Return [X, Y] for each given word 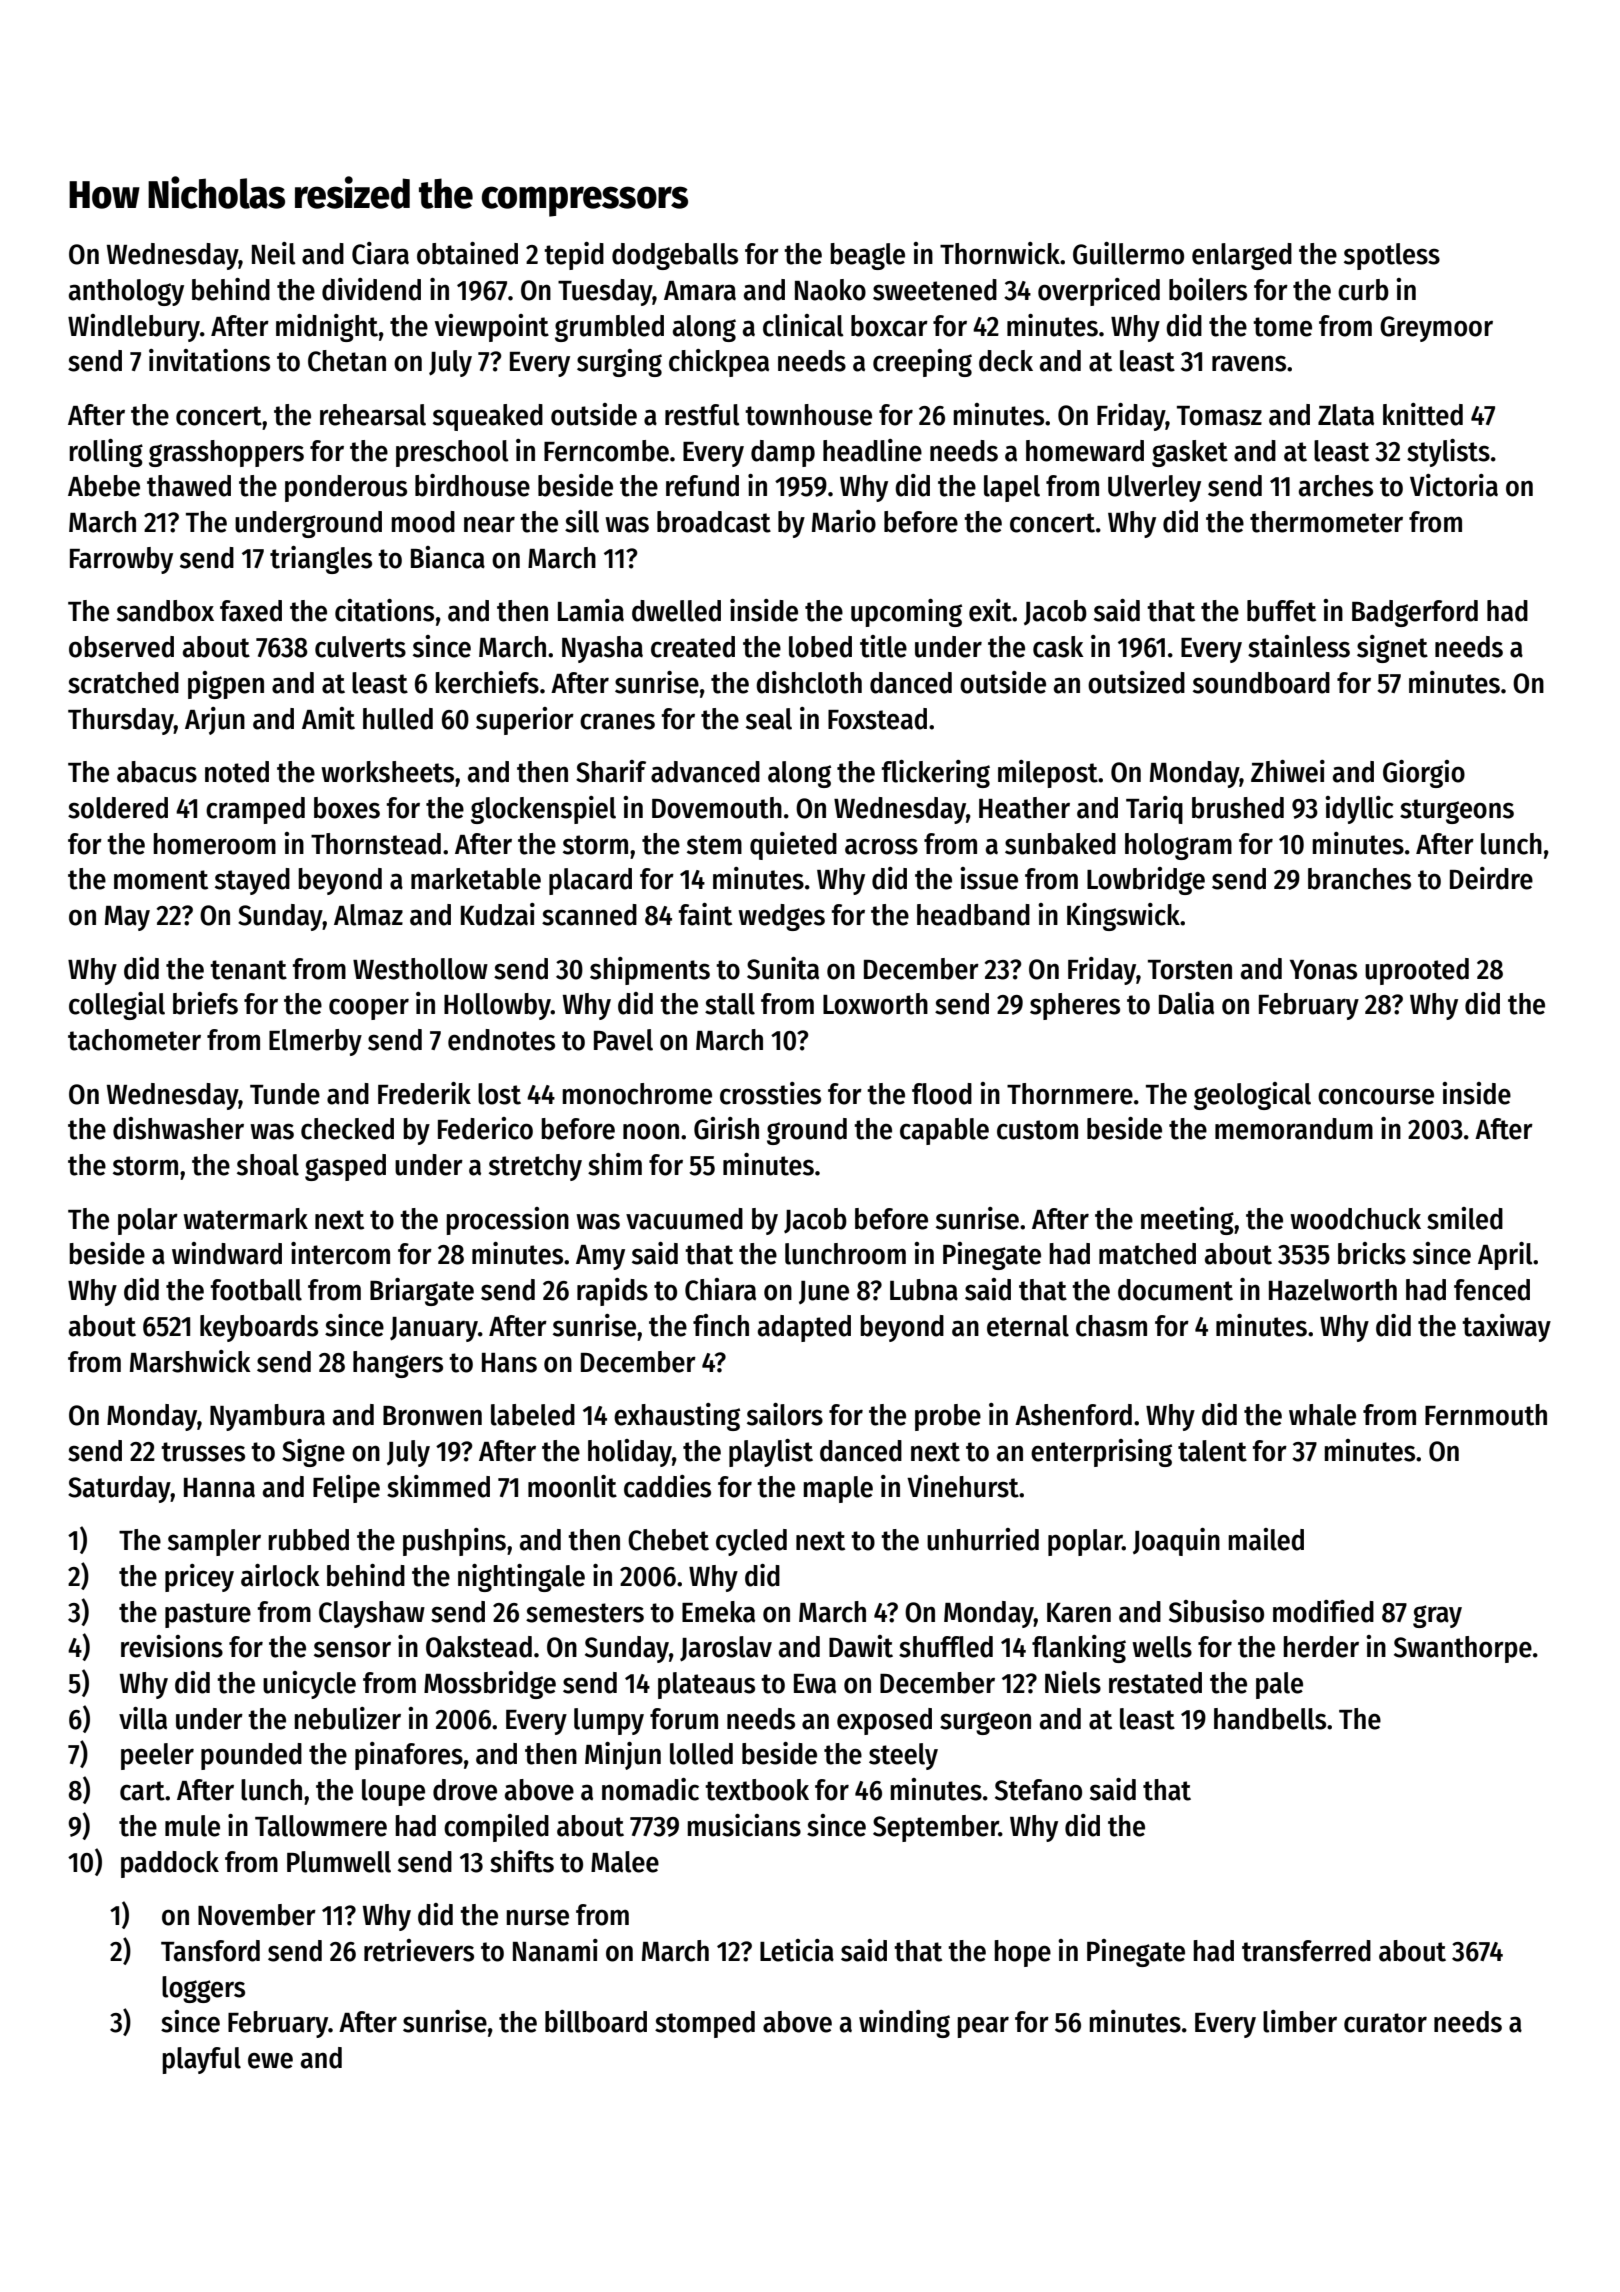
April [1505, 1256]
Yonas [1323, 970]
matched [1147, 1254]
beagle [867, 256]
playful [201, 2060]
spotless [1392, 256]
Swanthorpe [1463, 1649]
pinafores [409, 1756]
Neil [274, 253]
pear [983, 2027]
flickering [935, 774]
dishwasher [178, 1128]
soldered [118, 808]
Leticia [797, 1950]
